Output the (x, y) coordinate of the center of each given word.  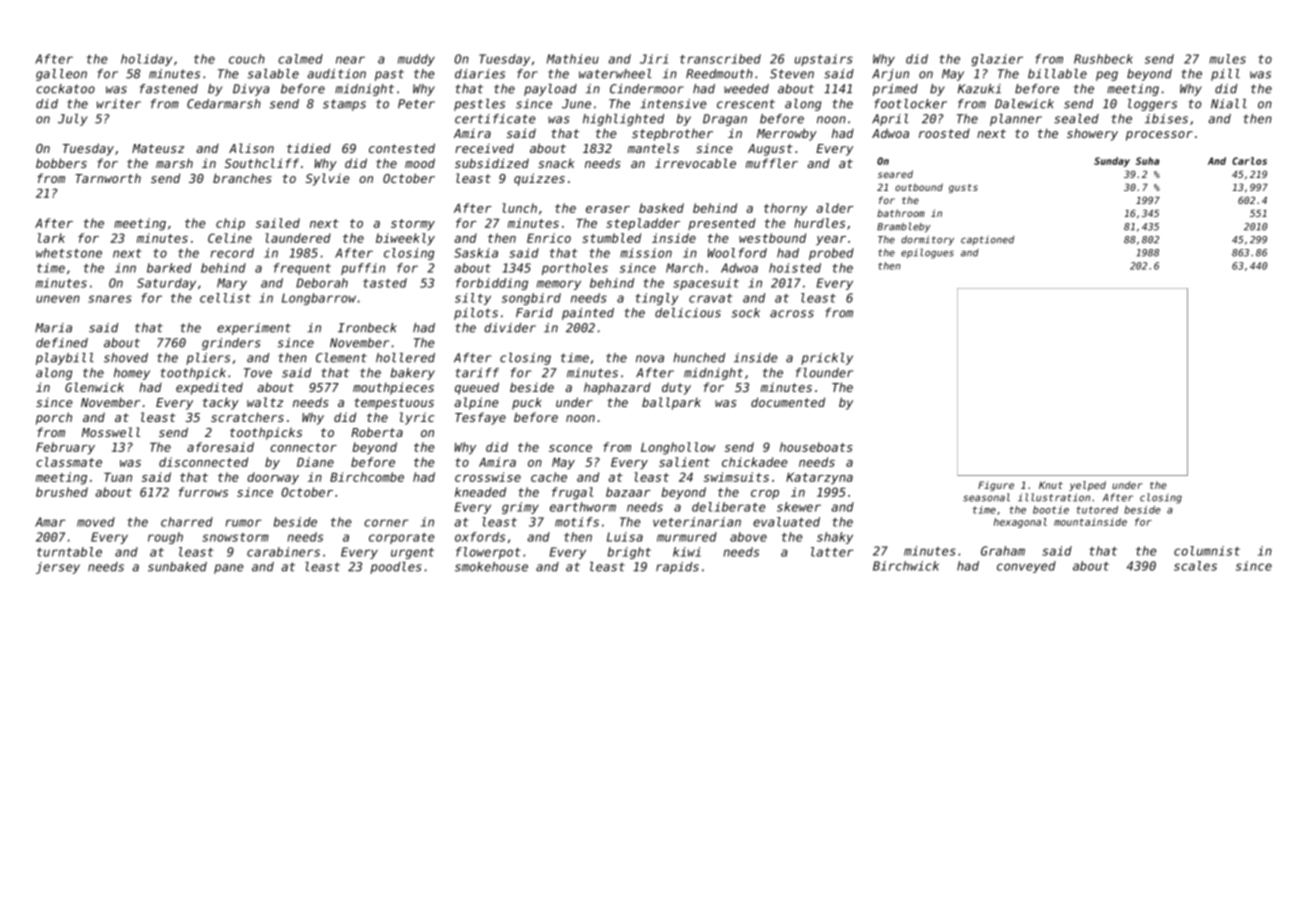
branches (242, 178)
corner (386, 523)
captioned (987, 240)
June (576, 104)
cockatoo (65, 89)
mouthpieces (393, 388)
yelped (1087, 486)
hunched (699, 358)
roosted (944, 133)
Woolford (737, 253)
